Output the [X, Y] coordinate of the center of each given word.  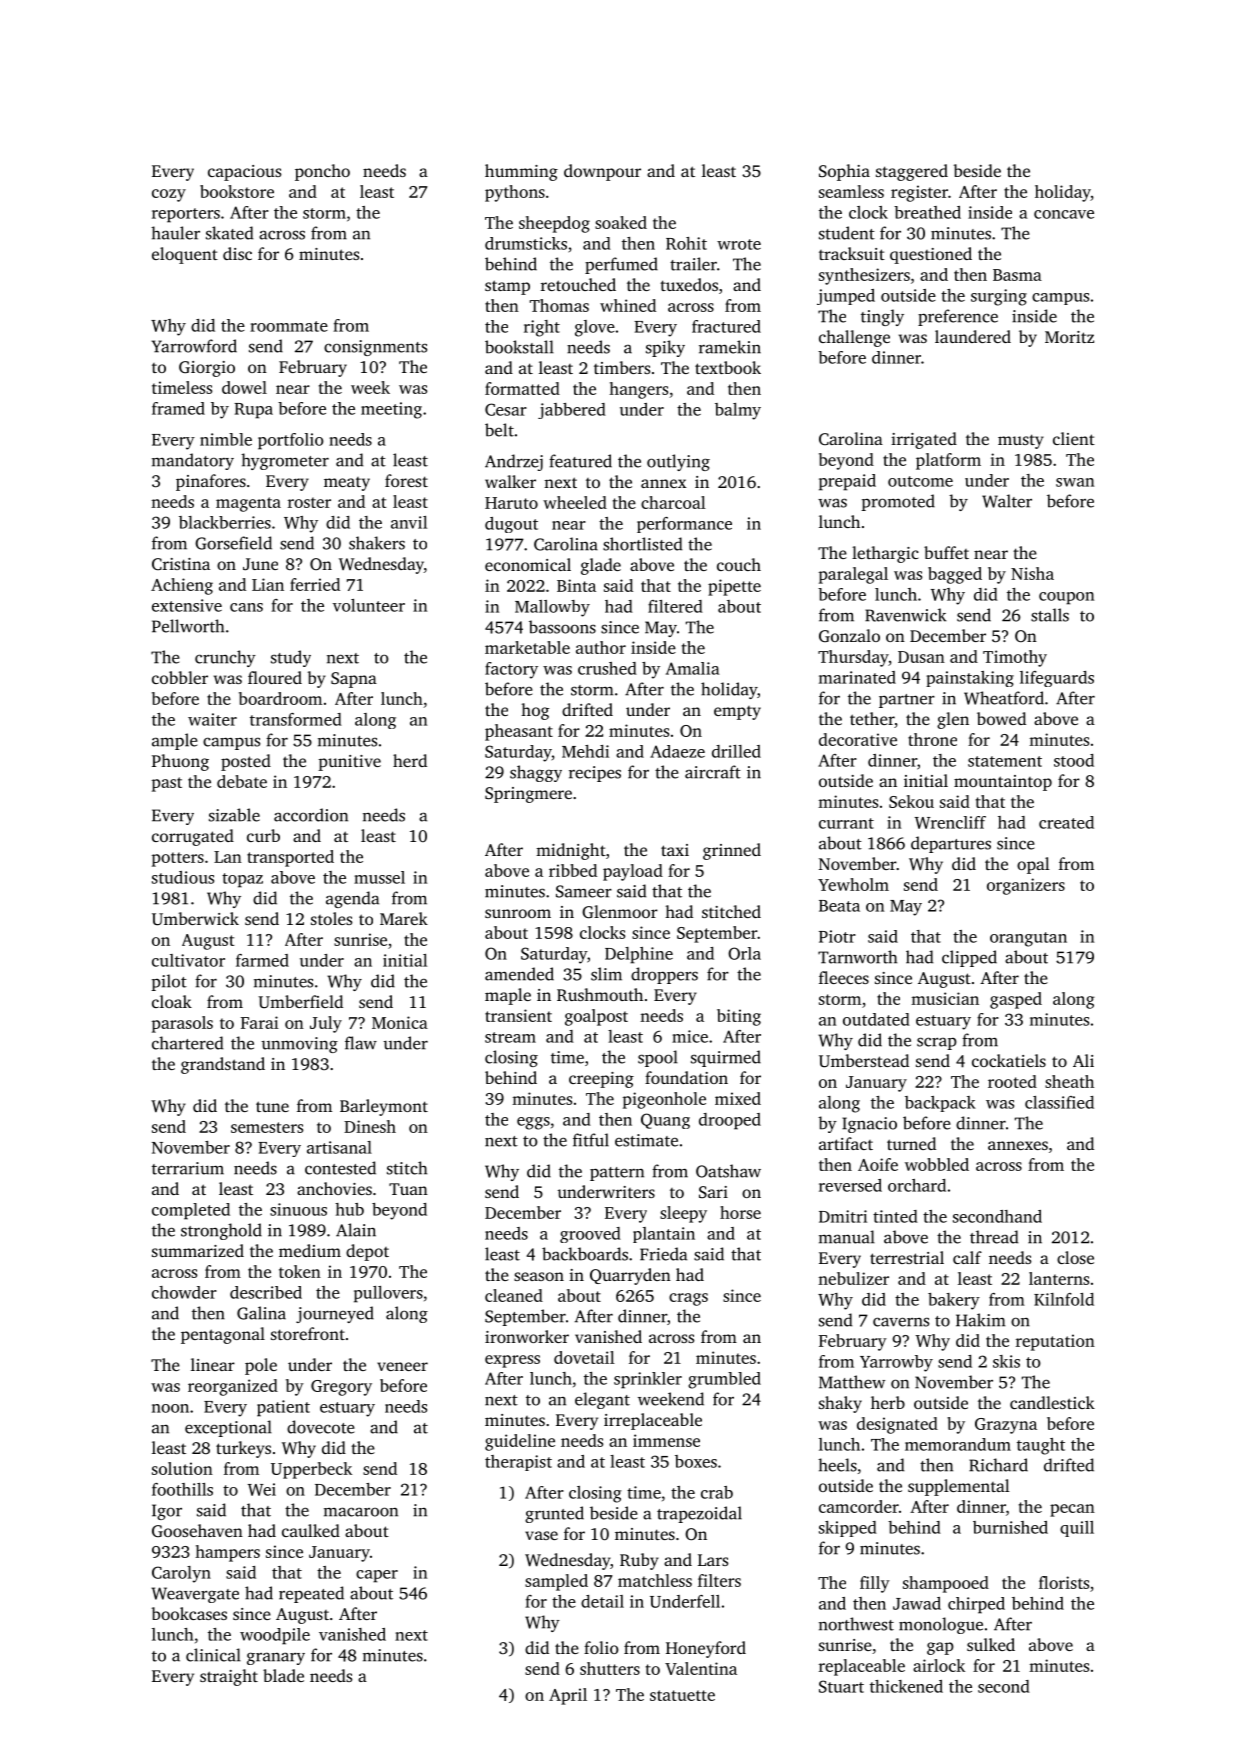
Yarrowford [194, 346]
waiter [212, 719]
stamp [507, 287]
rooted [1012, 1081]
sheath [1069, 1081]
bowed [1001, 718]
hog [535, 711]
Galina [261, 1313]
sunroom [518, 913]
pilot [169, 982]
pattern [617, 1174]
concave [1064, 214]
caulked [311, 1530]
